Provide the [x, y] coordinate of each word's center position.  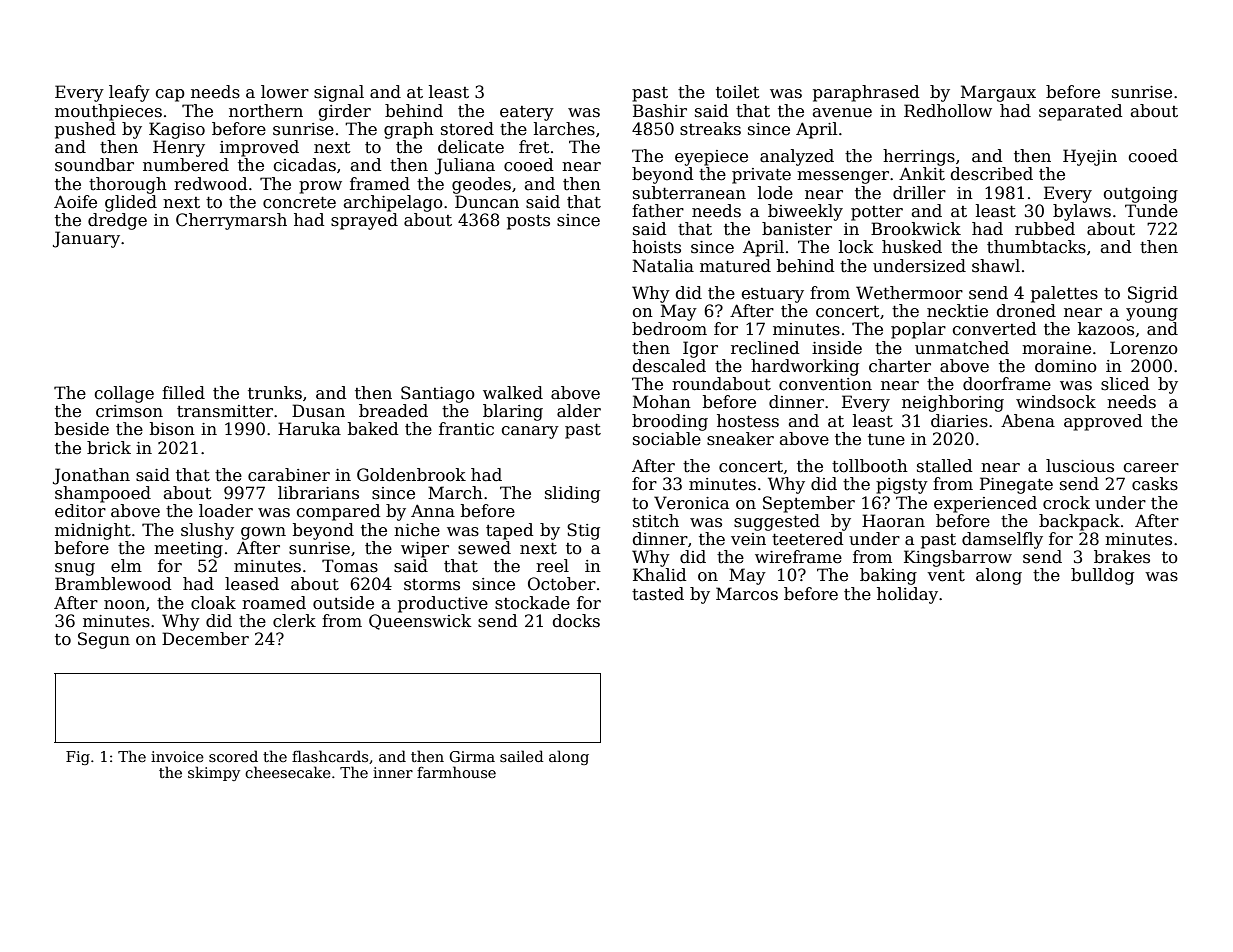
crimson [129, 411]
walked [513, 393]
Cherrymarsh [231, 221]
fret [534, 147]
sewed [484, 548]
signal [339, 93]
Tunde [1151, 211]
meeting [188, 550]
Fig [78, 758]
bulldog [1102, 576]
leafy [129, 93]
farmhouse [456, 772]
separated [1080, 112]
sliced [1125, 384]
